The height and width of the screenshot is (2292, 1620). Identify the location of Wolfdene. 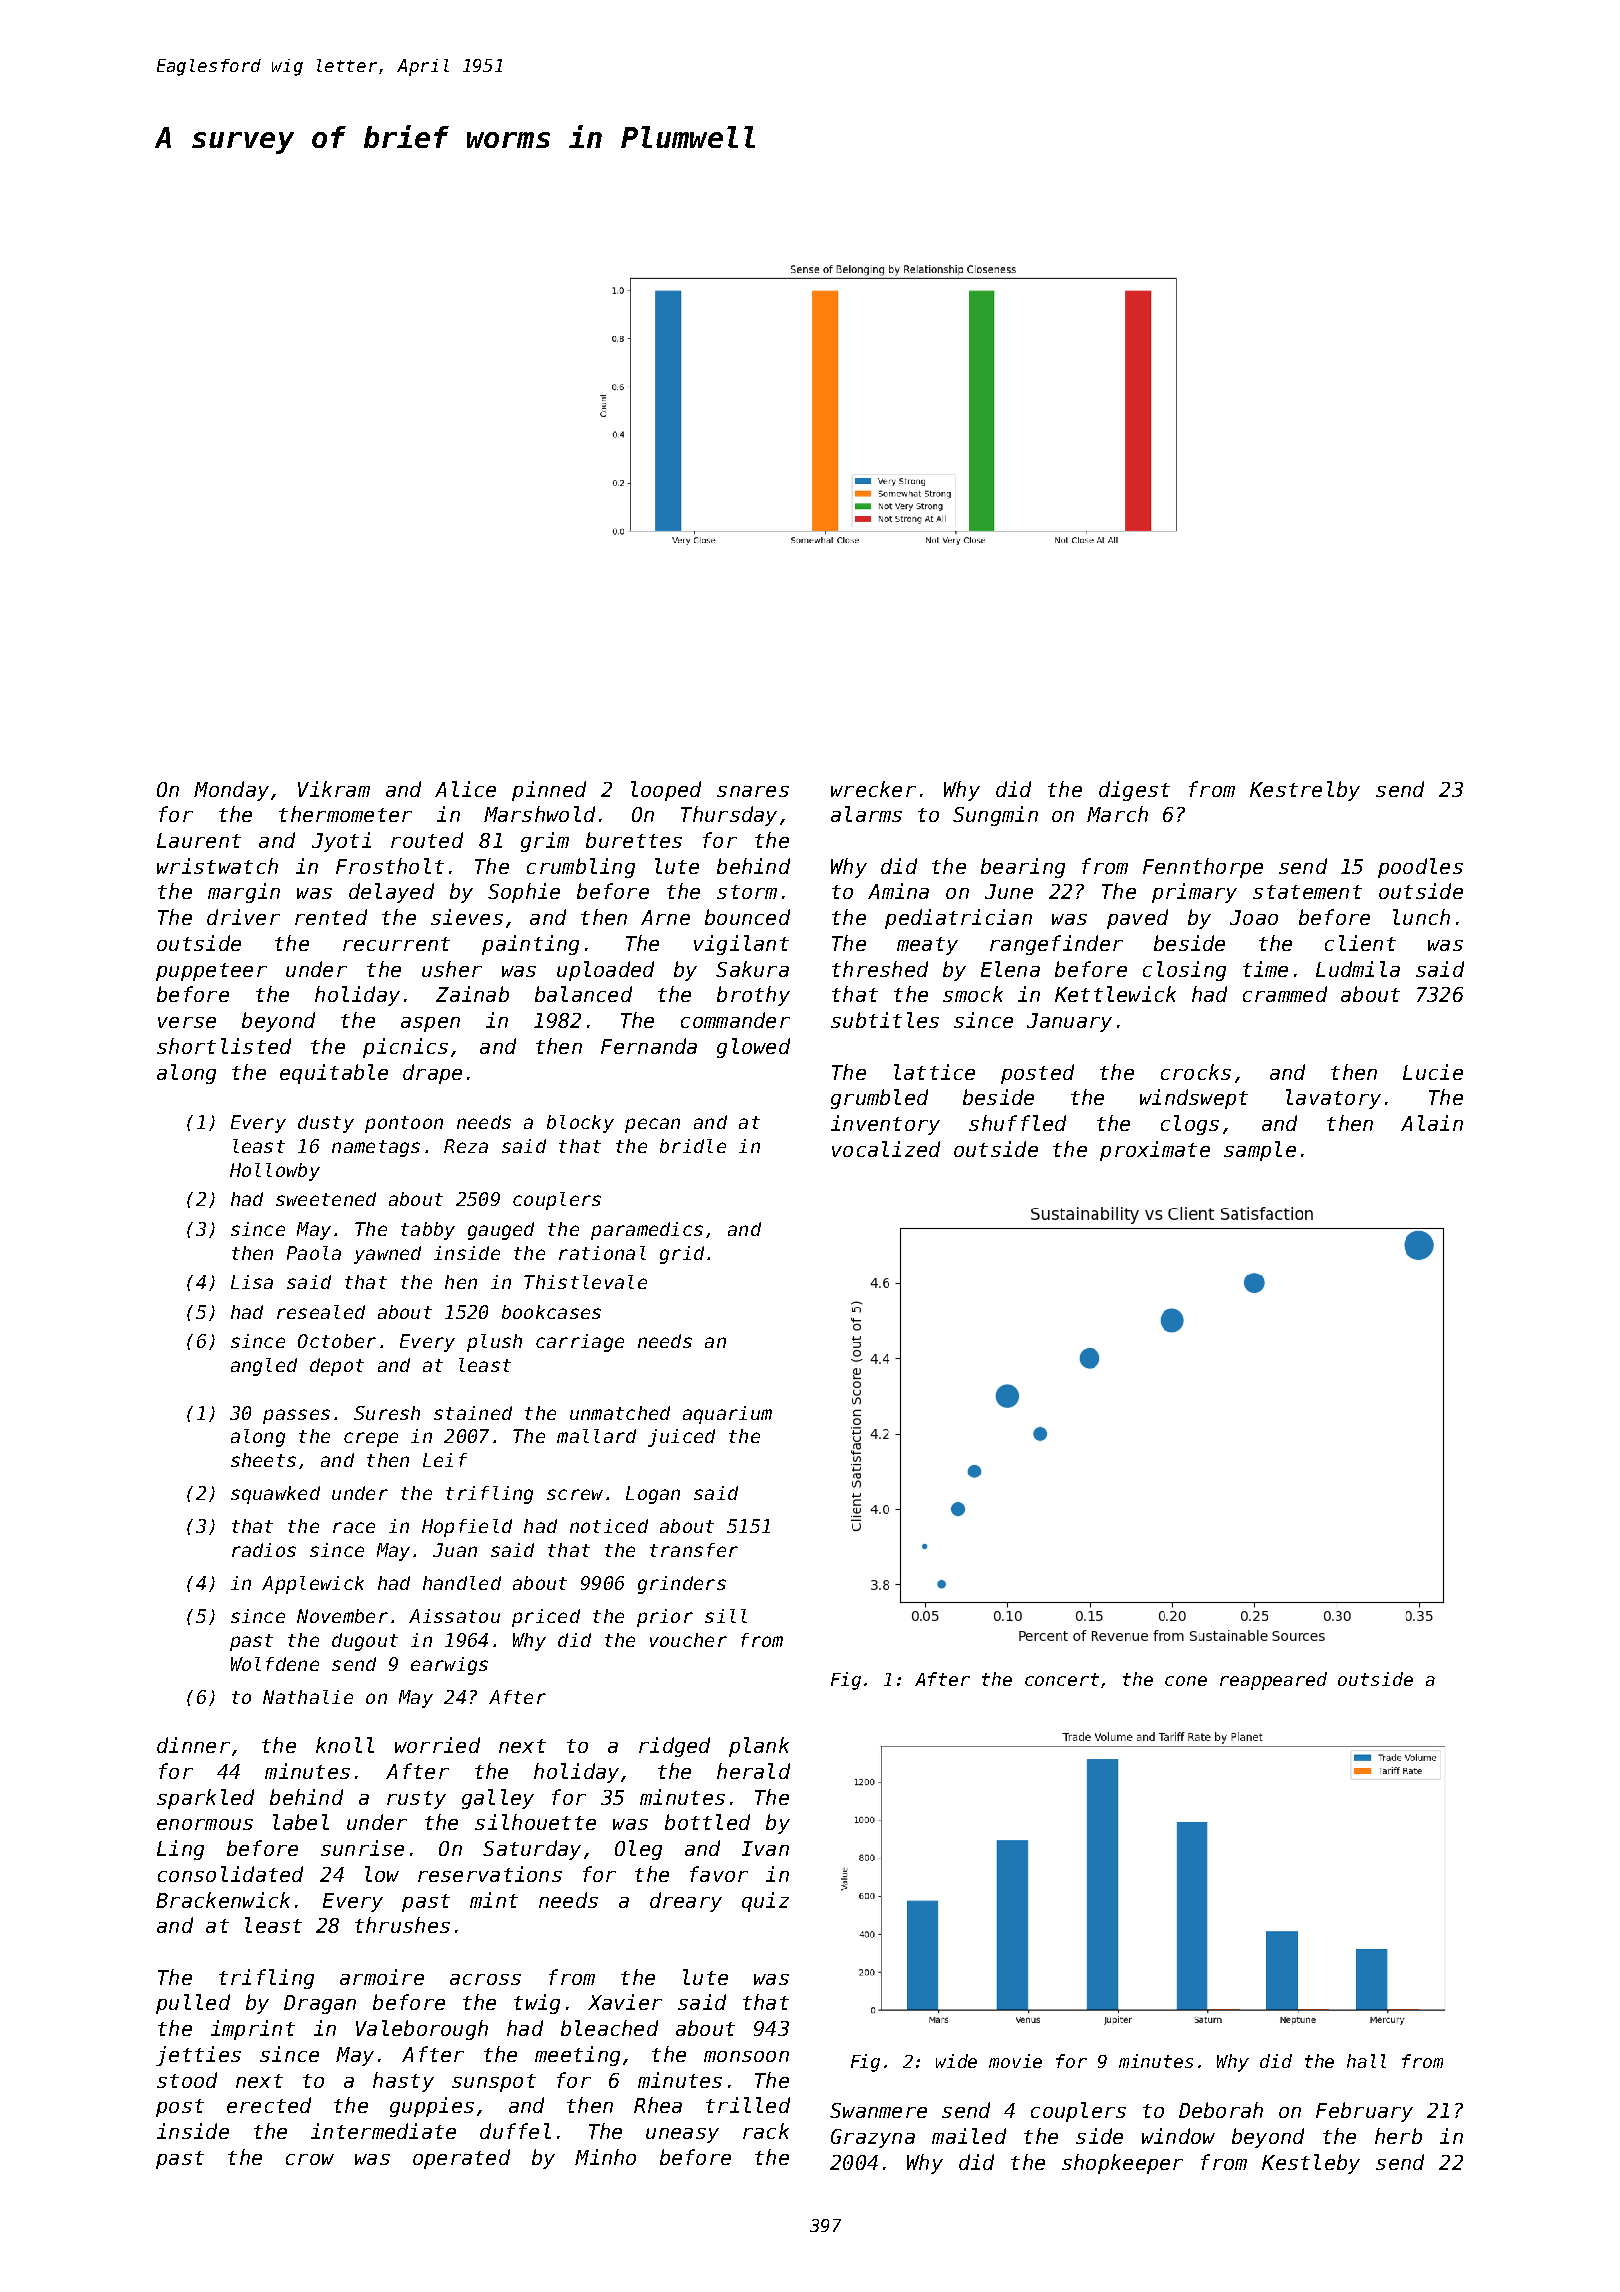
(275, 1664).
